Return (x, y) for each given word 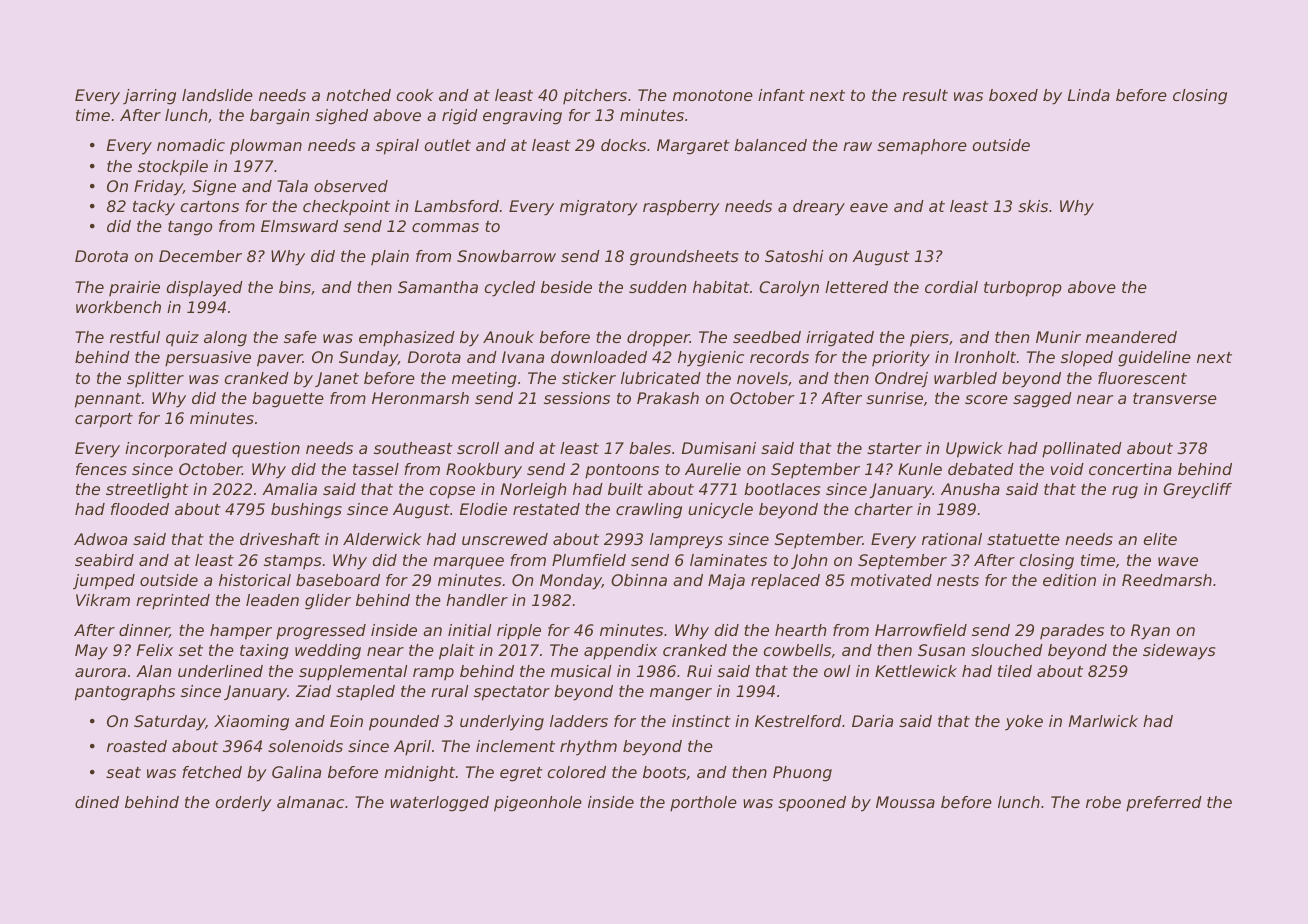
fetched (212, 772)
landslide (217, 95)
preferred (1164, 804)
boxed (1013, 95)
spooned (812, 804)
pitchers (595, 96)
